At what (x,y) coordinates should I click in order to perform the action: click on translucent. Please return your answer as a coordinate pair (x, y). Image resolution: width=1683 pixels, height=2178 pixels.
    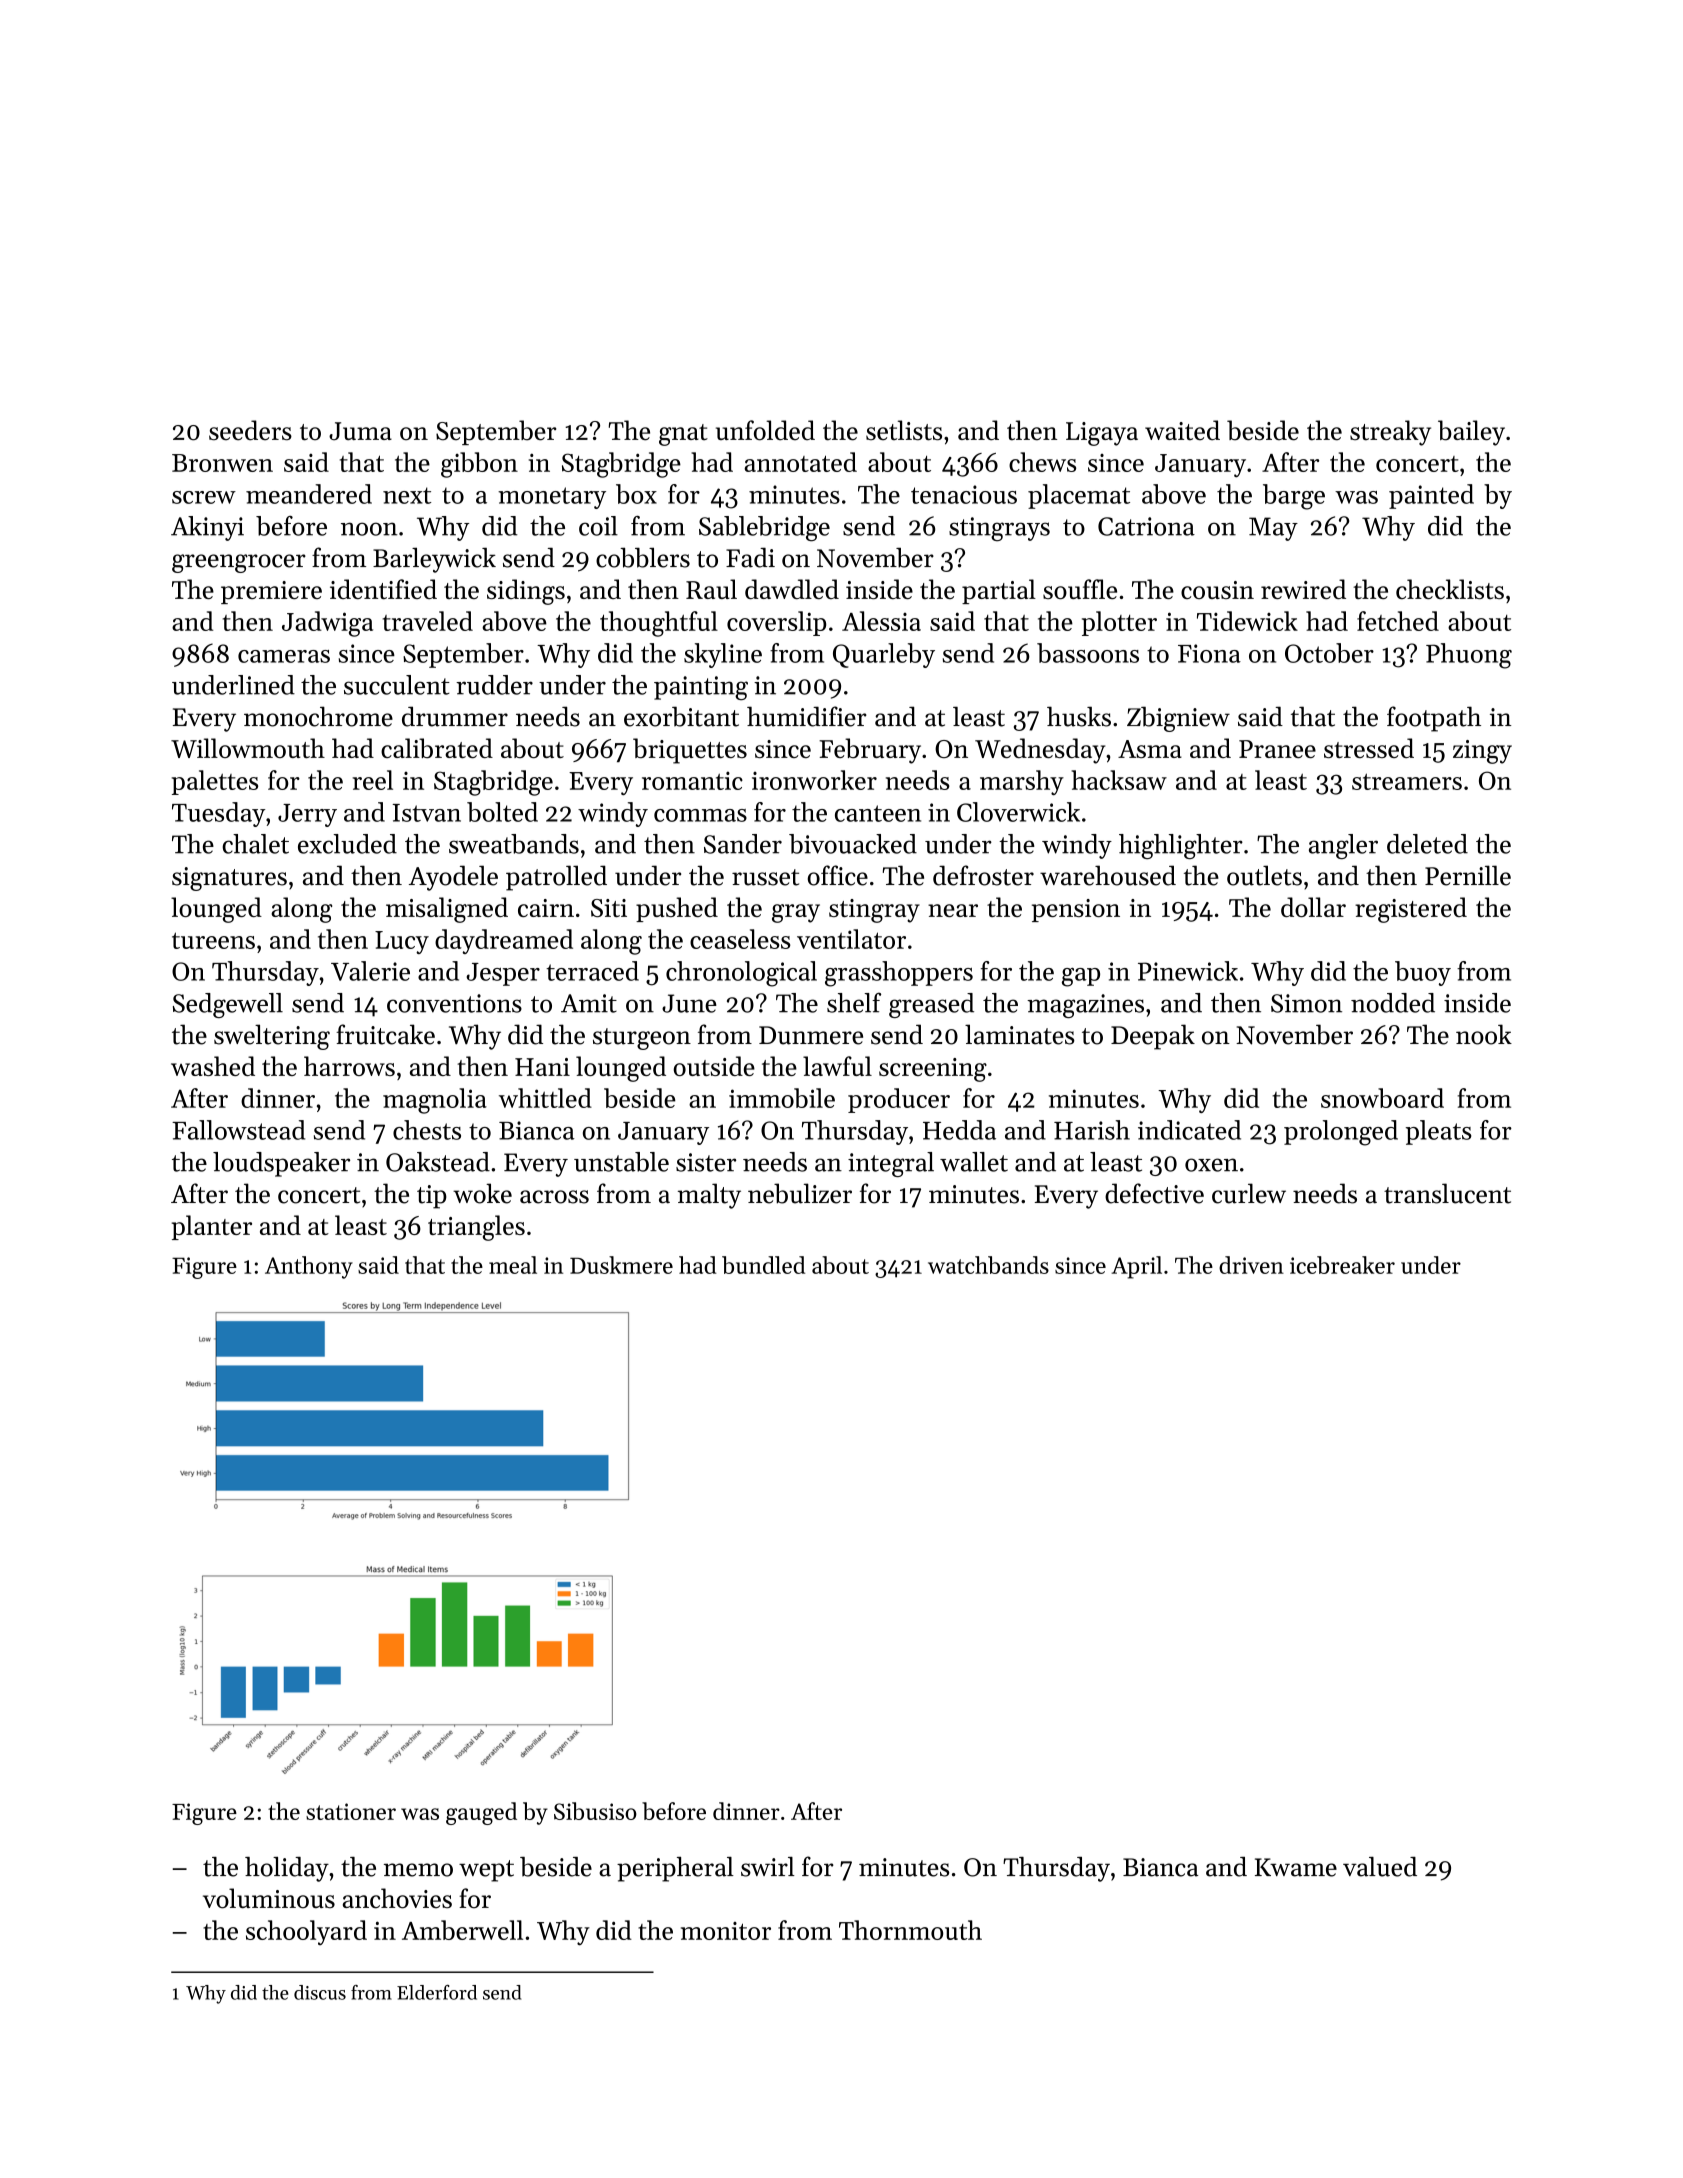
    Looking at the image, I should click on (1447, 1193).
